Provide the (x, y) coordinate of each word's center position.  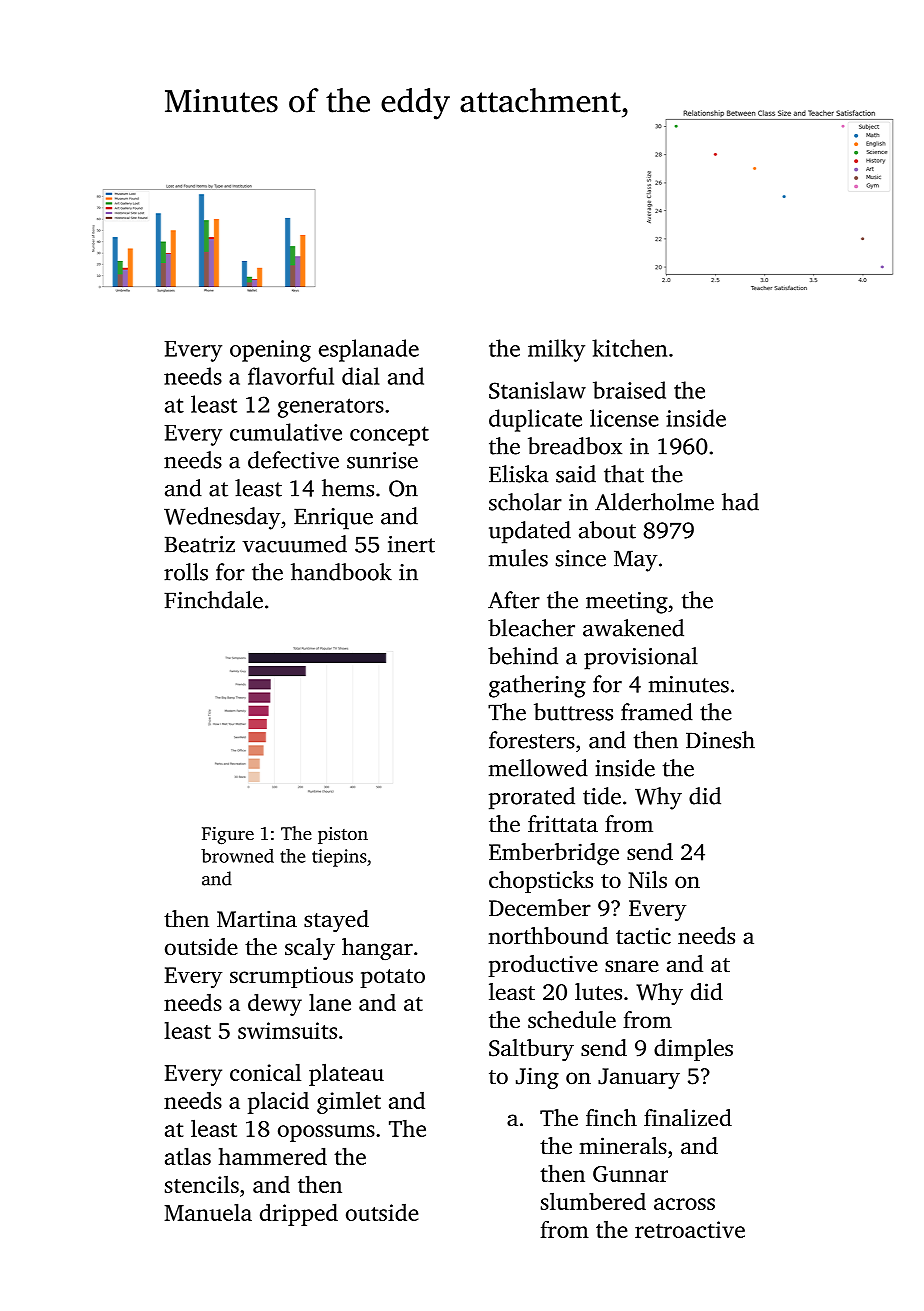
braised (629, 390)
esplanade (369, 350)
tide (602, 796)
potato (393, 978)
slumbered (593, 1201)
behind (523, 656)
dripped (299, 1214)
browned (237, 856)
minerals (623, 1146)
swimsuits (287, 1030)
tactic (643, 936)
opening (270, 351)
